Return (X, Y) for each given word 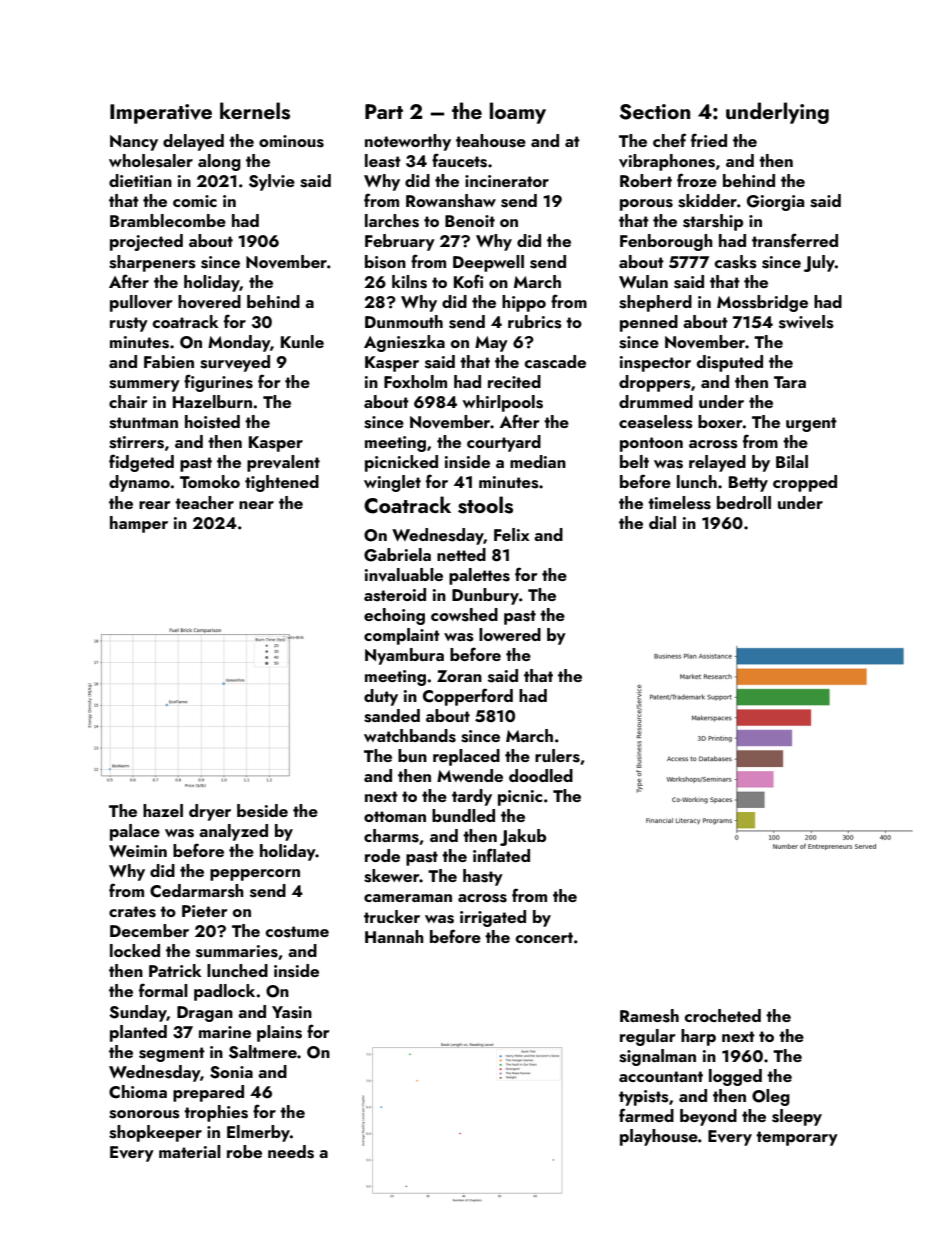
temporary (797, 1138)
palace (135, 832)
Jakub (523, 837)
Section (655, 112)
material (190, 1151)
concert (544, 937)
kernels (255, 111)
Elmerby (258, 1133)
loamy (518, 113)
